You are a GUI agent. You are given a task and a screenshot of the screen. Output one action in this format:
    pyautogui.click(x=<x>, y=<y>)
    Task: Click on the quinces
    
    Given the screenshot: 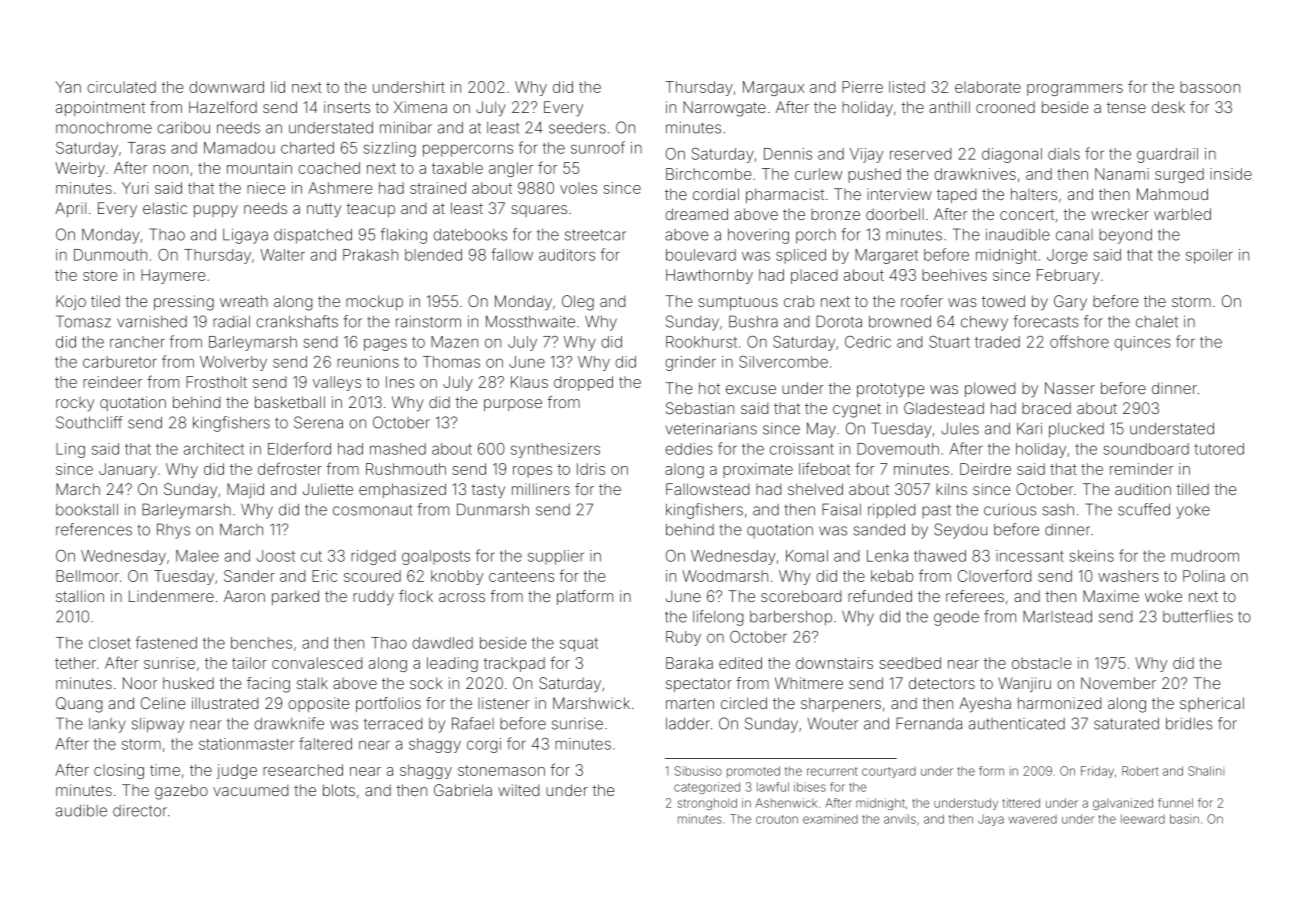 What is the action you would take?
    pyautogui.click(x=1142, y=343)
